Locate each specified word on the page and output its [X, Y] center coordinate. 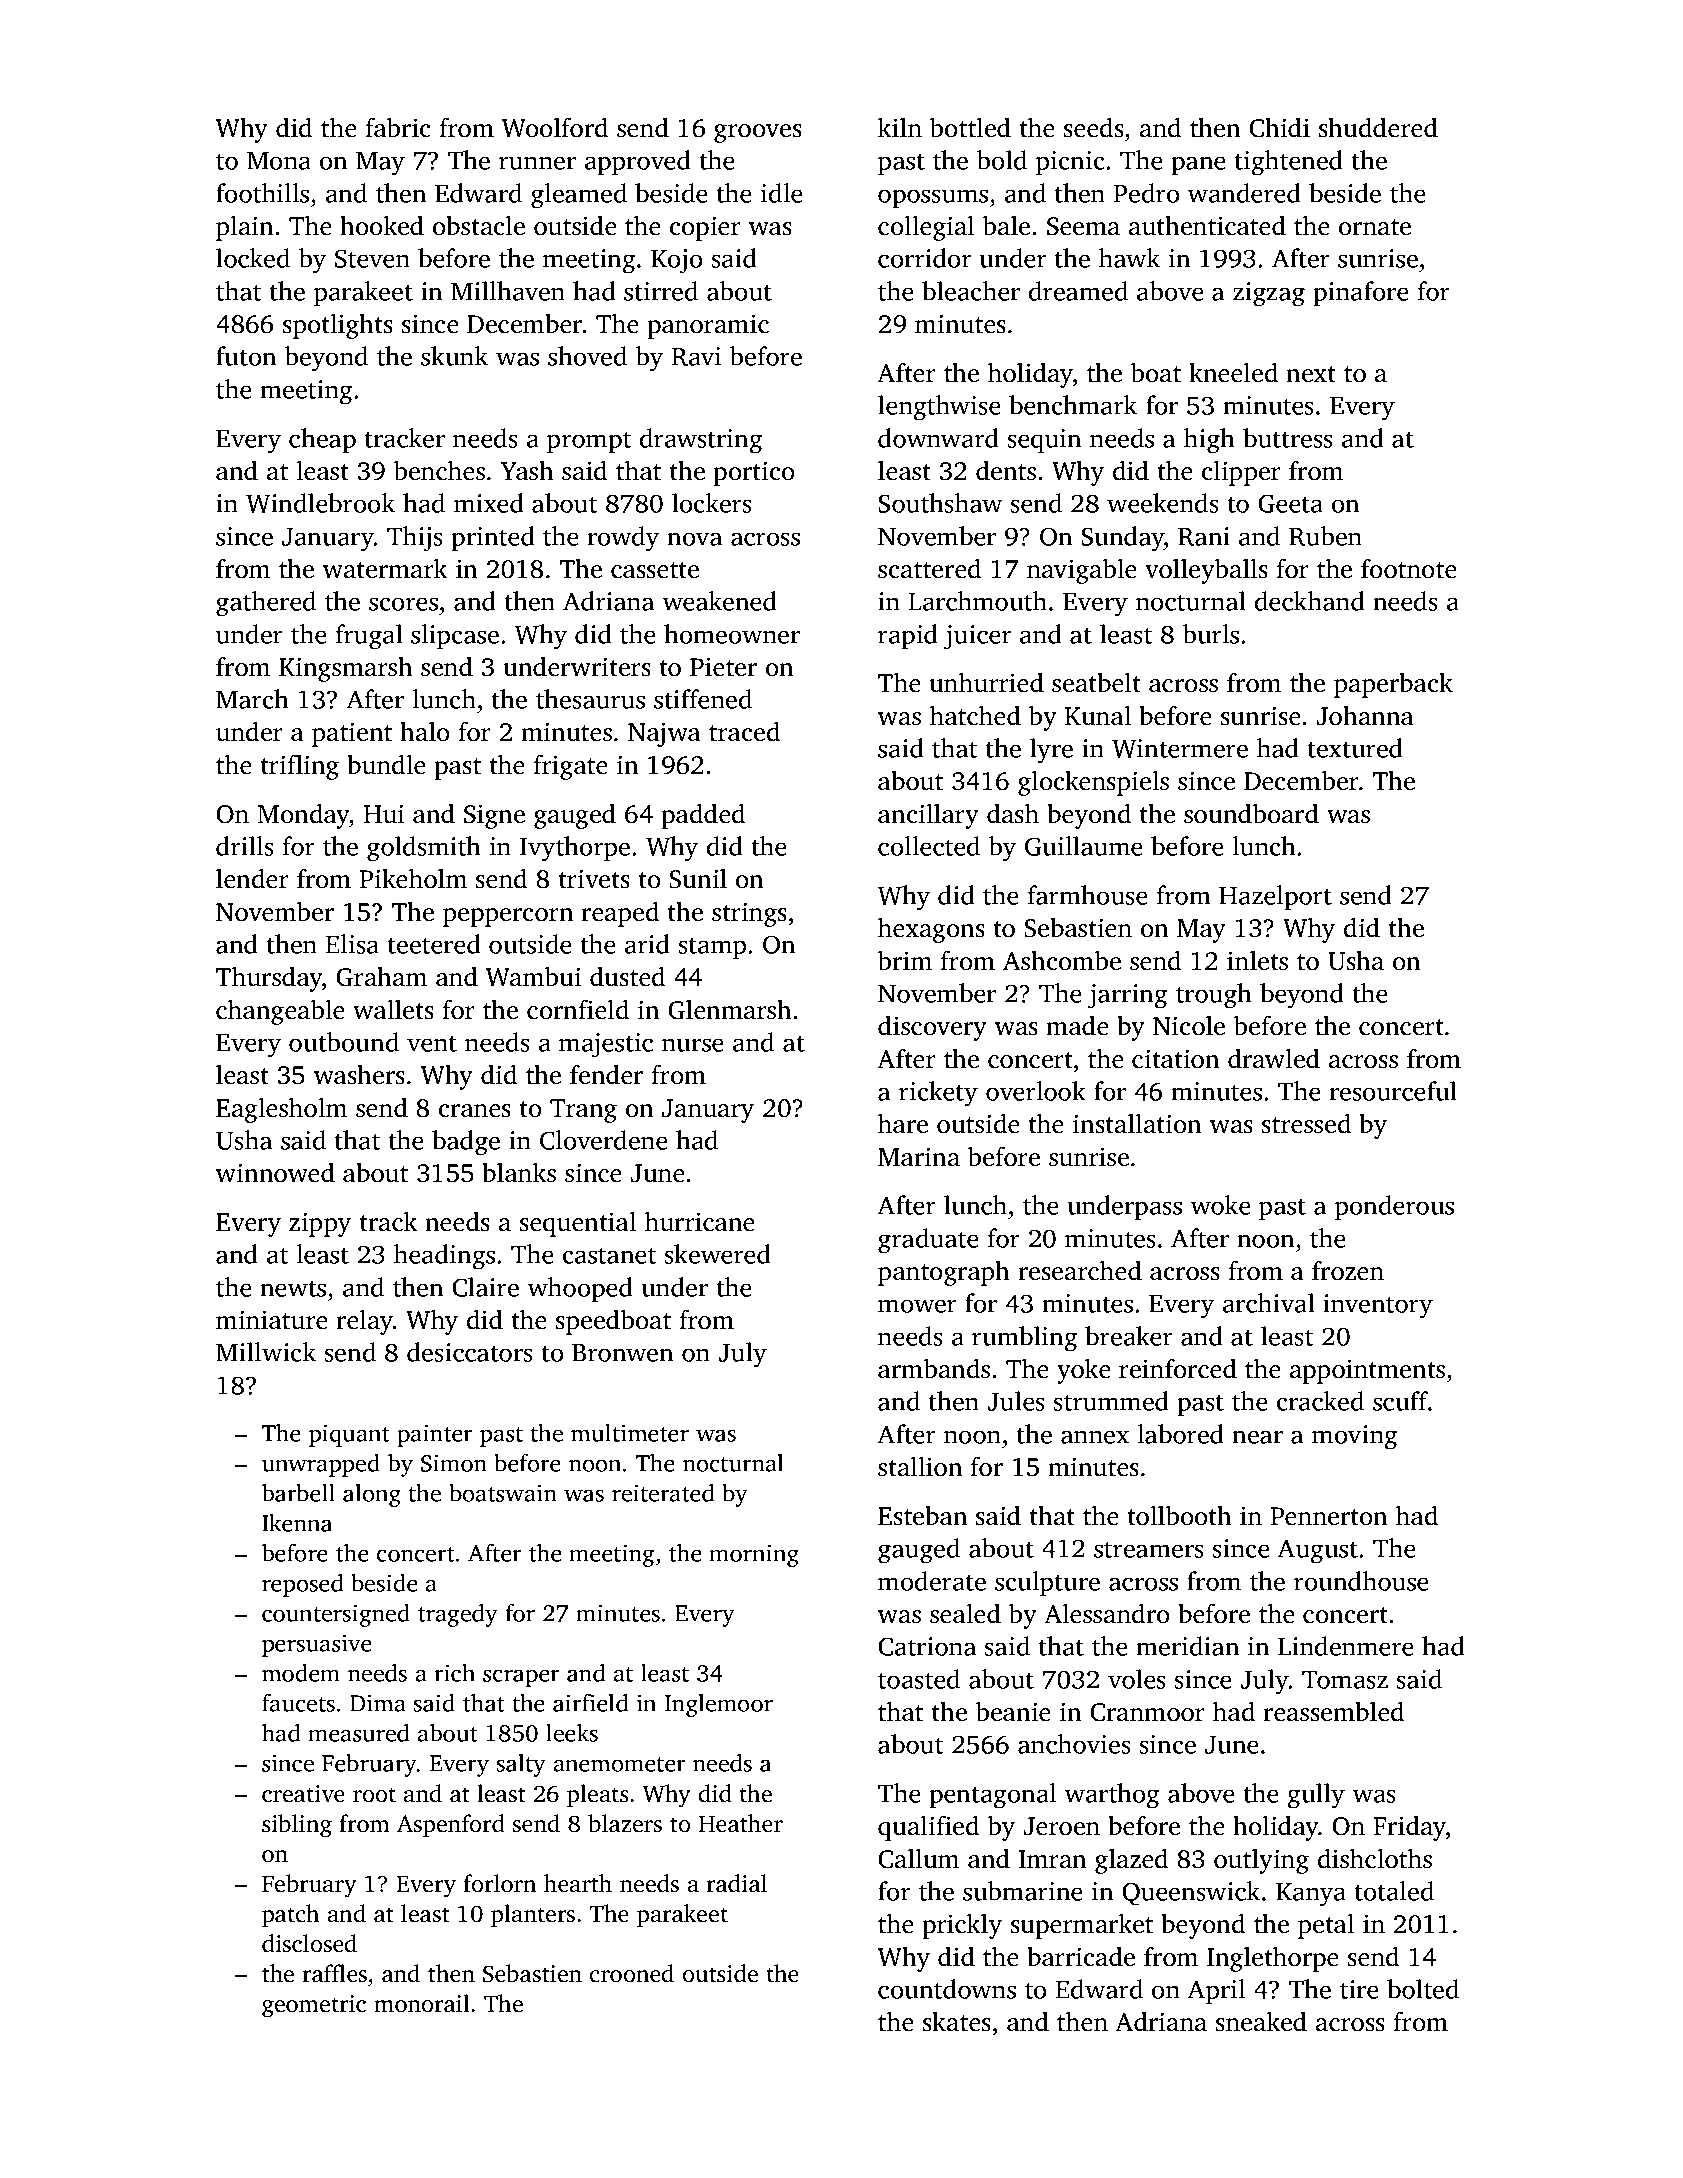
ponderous [1394, 1207]
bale [1006, 226]
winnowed [275, 1173]
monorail [422, 2003]
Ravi [696, 356]
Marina [919, 1157]
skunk [454, 356]
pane [1198, 165]
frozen [1348, 1271]
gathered [266, 604]
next [1311, 374]
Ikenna [297, 1523]
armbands [934, 1369]
